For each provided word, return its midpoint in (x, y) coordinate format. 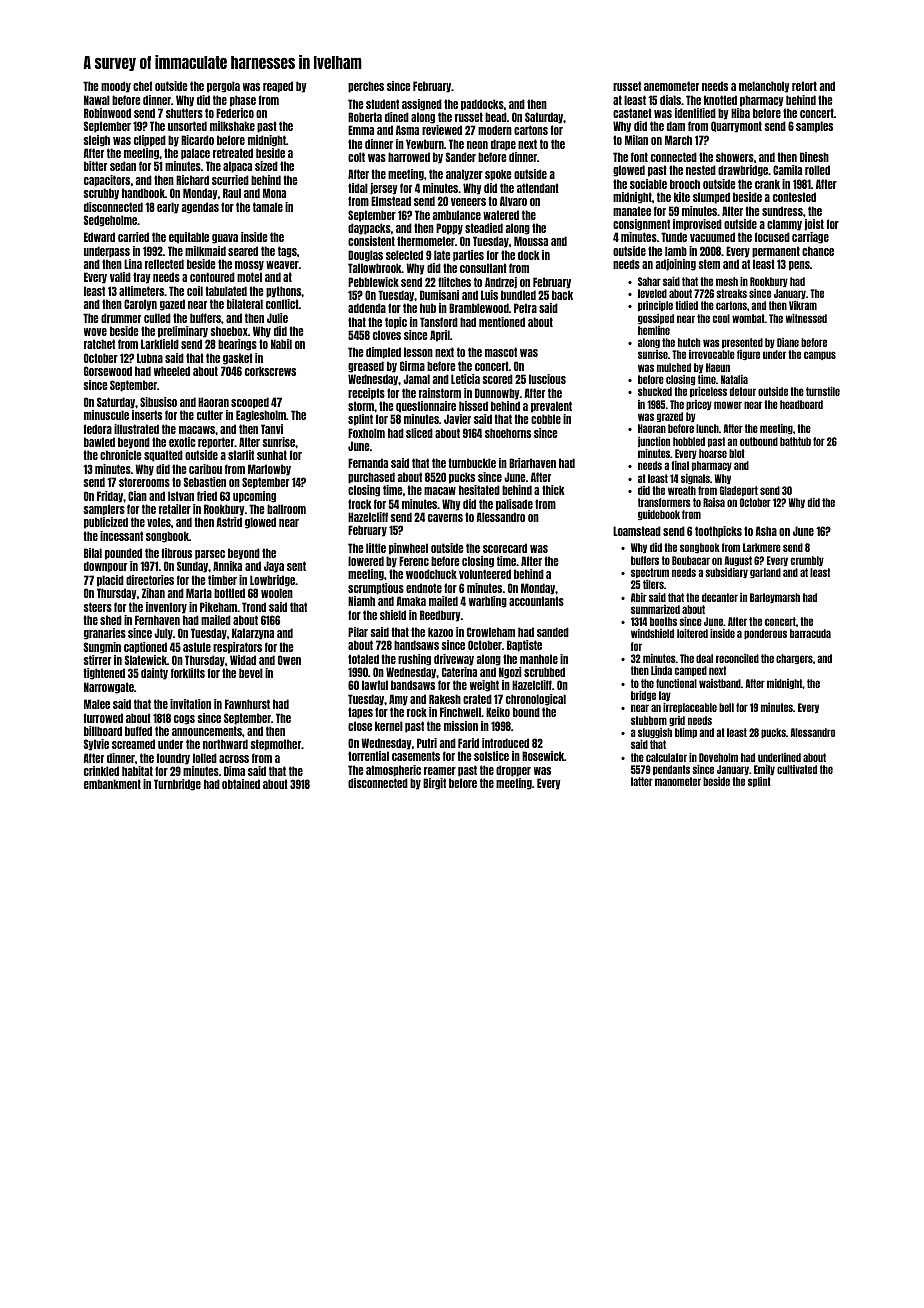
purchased (371, 478)
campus (820, 355)
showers (735, 157)
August (738, 561)
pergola (223, 87)
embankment (112, 784)
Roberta (365, 117)
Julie (277, 318)
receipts (366, 394)
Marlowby (269, 470)
